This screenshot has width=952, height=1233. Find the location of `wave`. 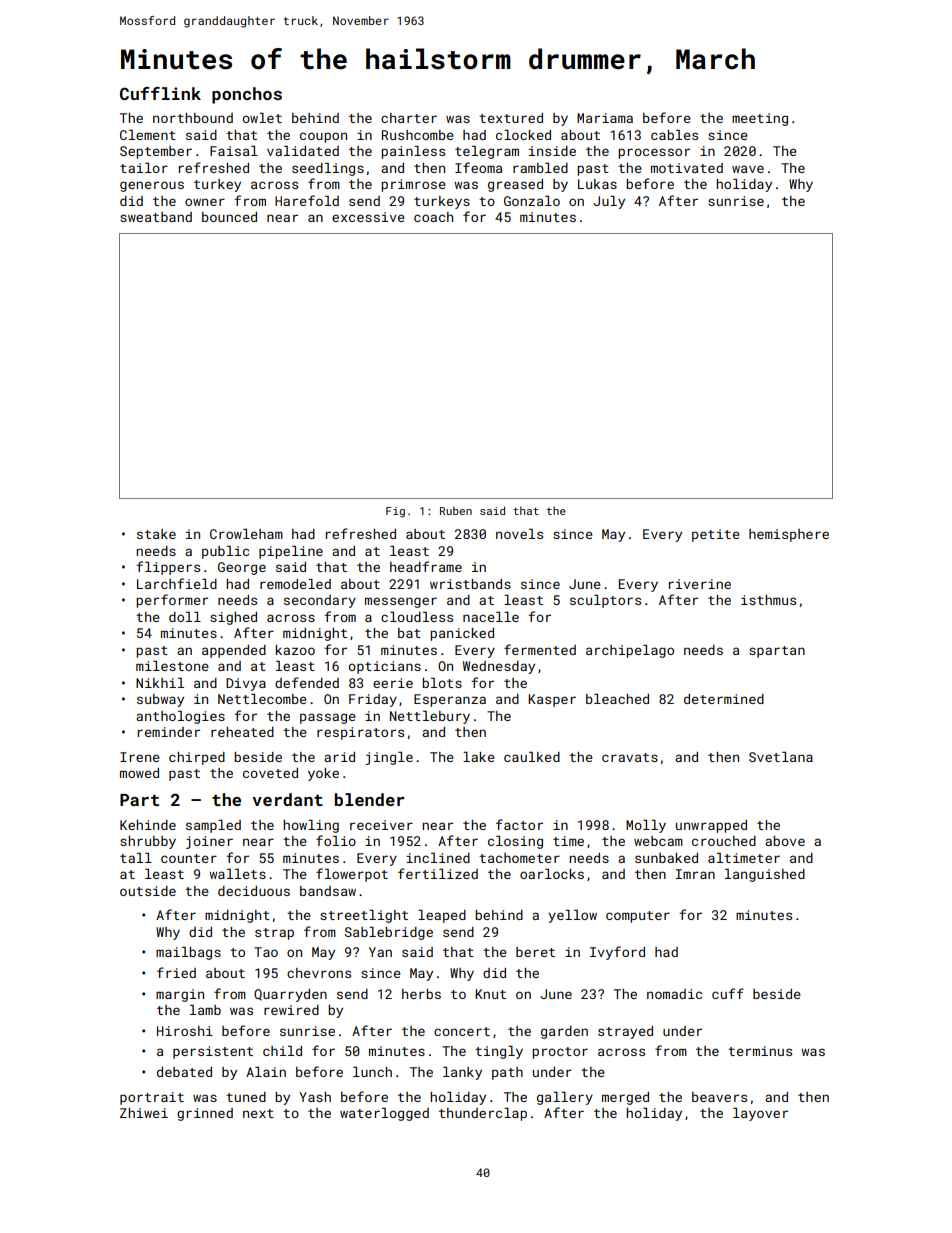

wave is located at coordinates (748, 169).
